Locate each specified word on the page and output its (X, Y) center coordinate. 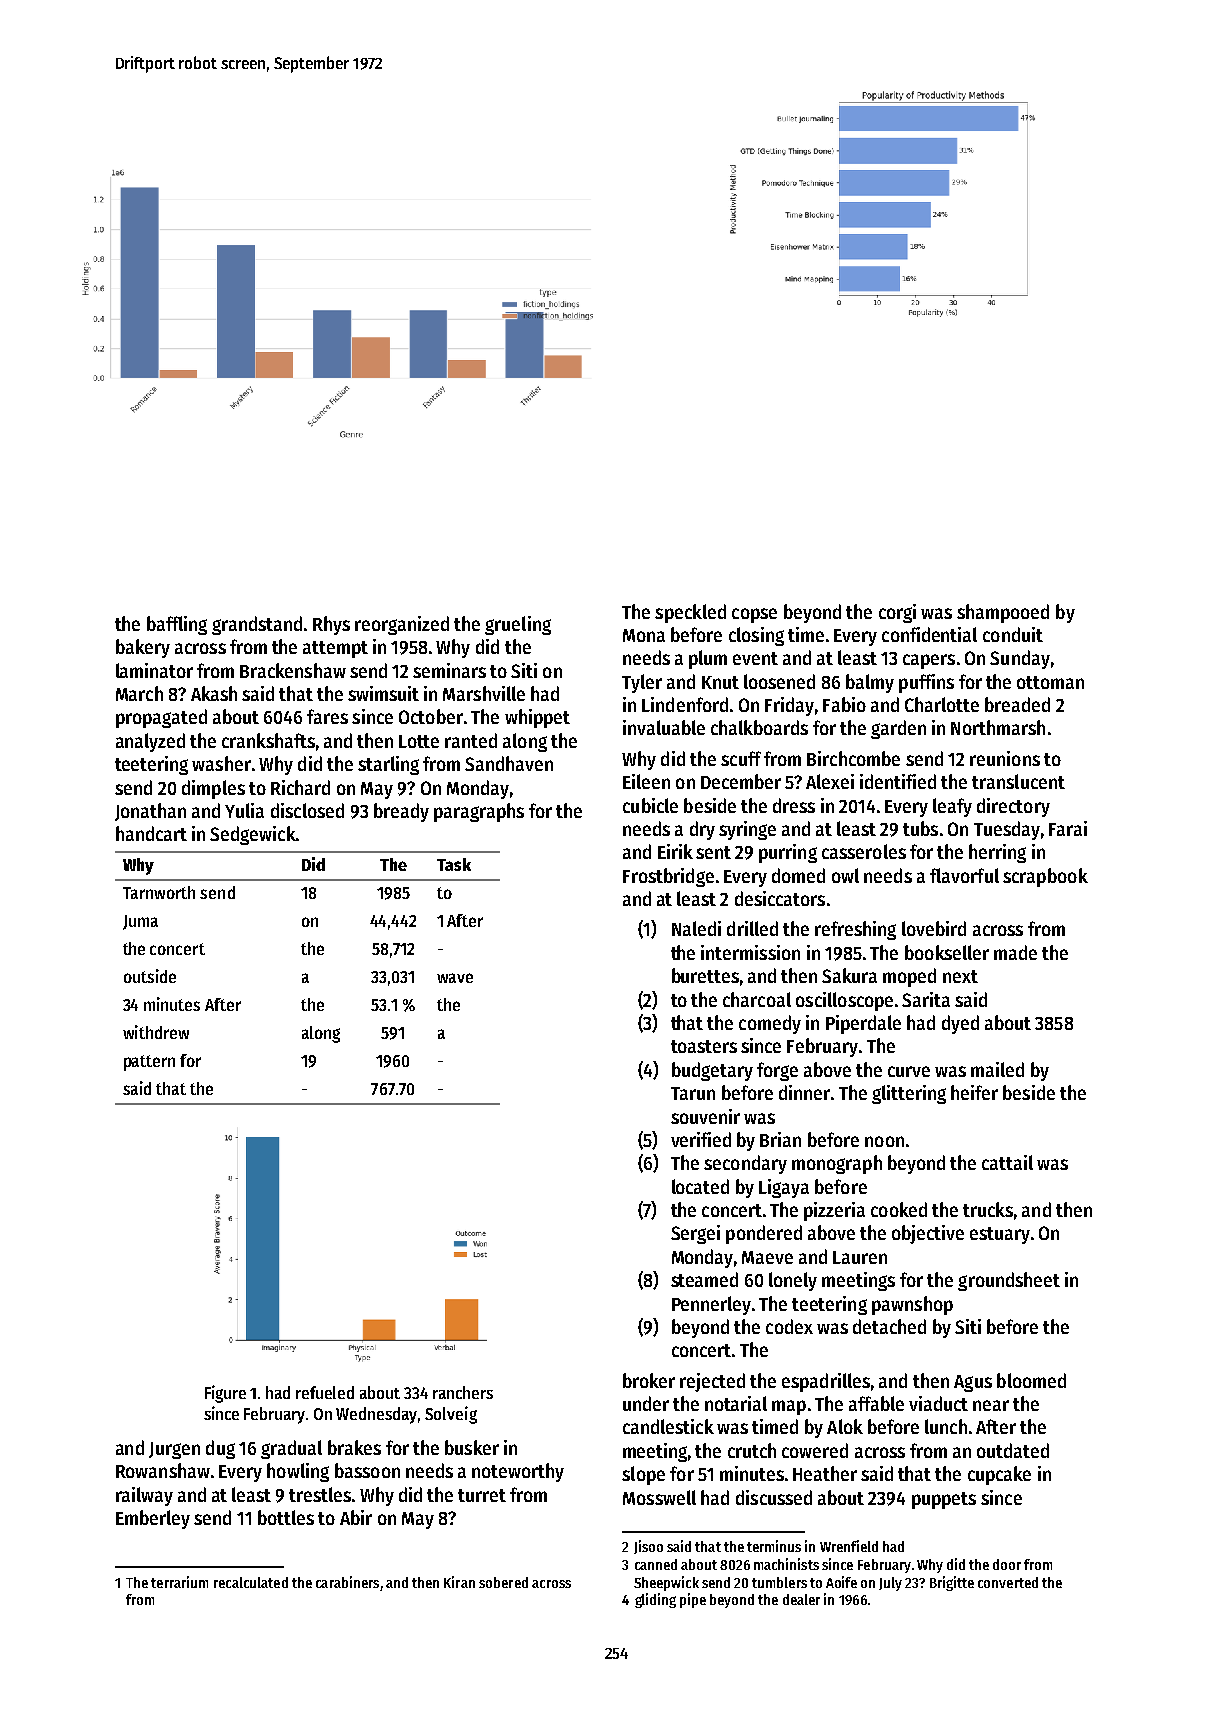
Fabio (844, 704)
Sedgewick (252, 835)
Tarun (693, 1093)
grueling (518, 625)
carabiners (347, 1582)
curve (909, 1071)
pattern (149, 1063)
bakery (143, 648)
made (1015, 952)
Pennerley (711, 1305)
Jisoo (648, 1547)
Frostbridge (668, 877)
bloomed (1031, 1380)
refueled (325, 1392)
